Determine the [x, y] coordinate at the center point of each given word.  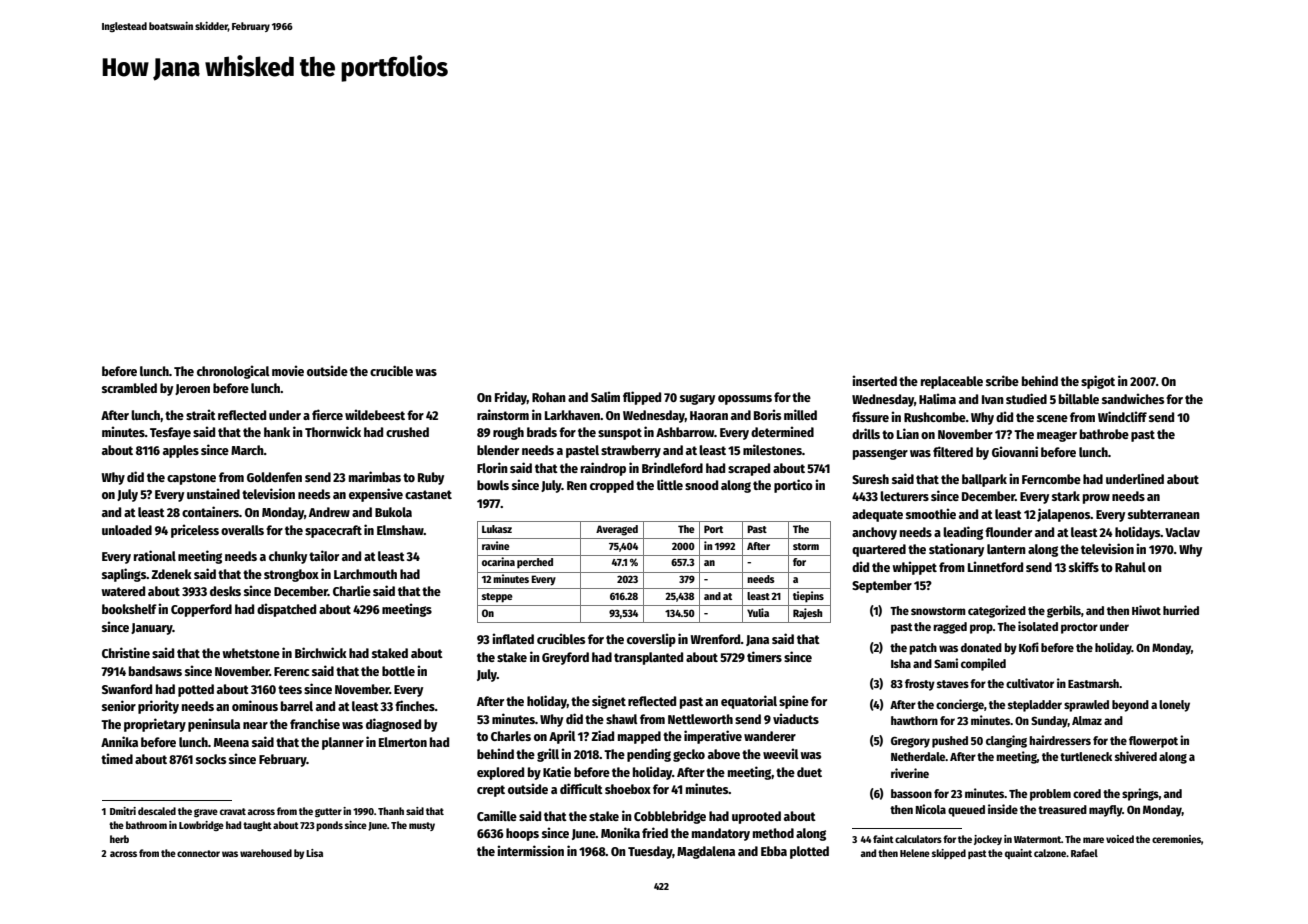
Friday [511, 398]
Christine [126, 652]
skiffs [1084, 566]
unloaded [127, 530]
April [562, 737]
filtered [953, 451]
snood [701, 485]
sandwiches [1133, 398]
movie [288, 370]
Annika [119, 741]
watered [123, 591]
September [882, 586]
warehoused [266, 853]
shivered [1136, 756]
